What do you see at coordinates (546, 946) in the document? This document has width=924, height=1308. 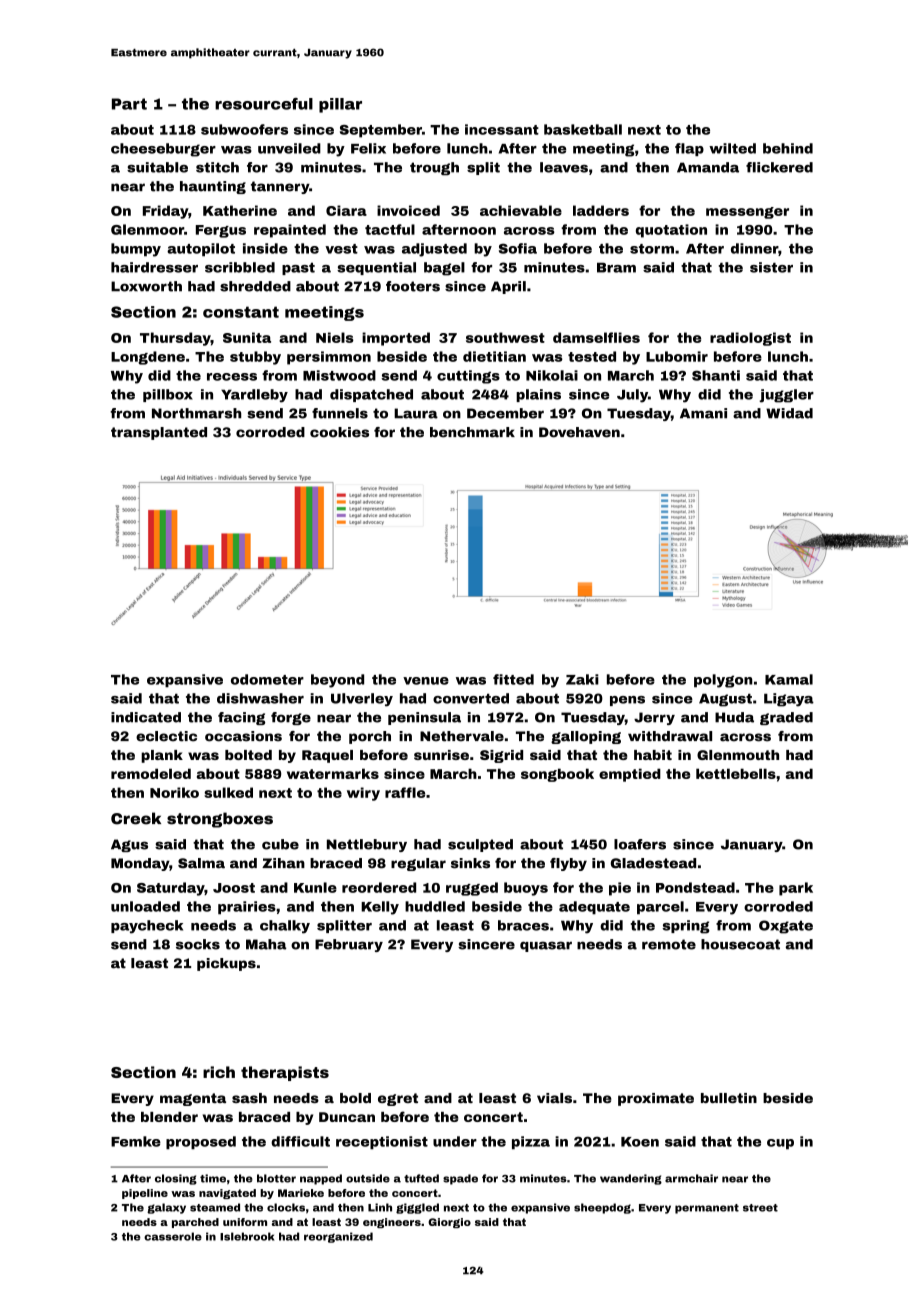 I see `quasar` at bounding box center [546, 946].
